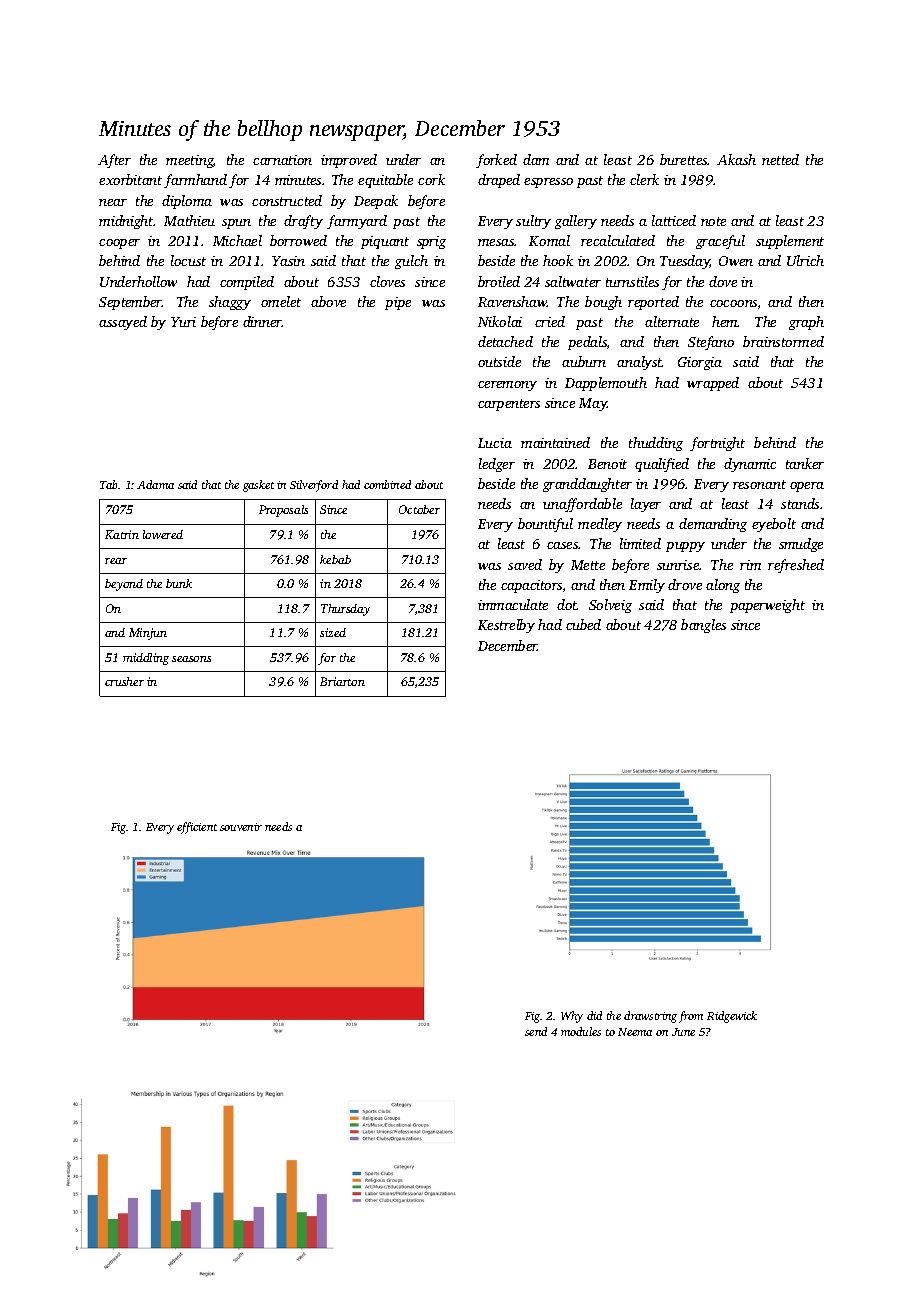 The width and height of the document is (924, 1308). What do you see at coordinates (114, 161) in the document?
I see `After` at bounding box center [114, 161].
